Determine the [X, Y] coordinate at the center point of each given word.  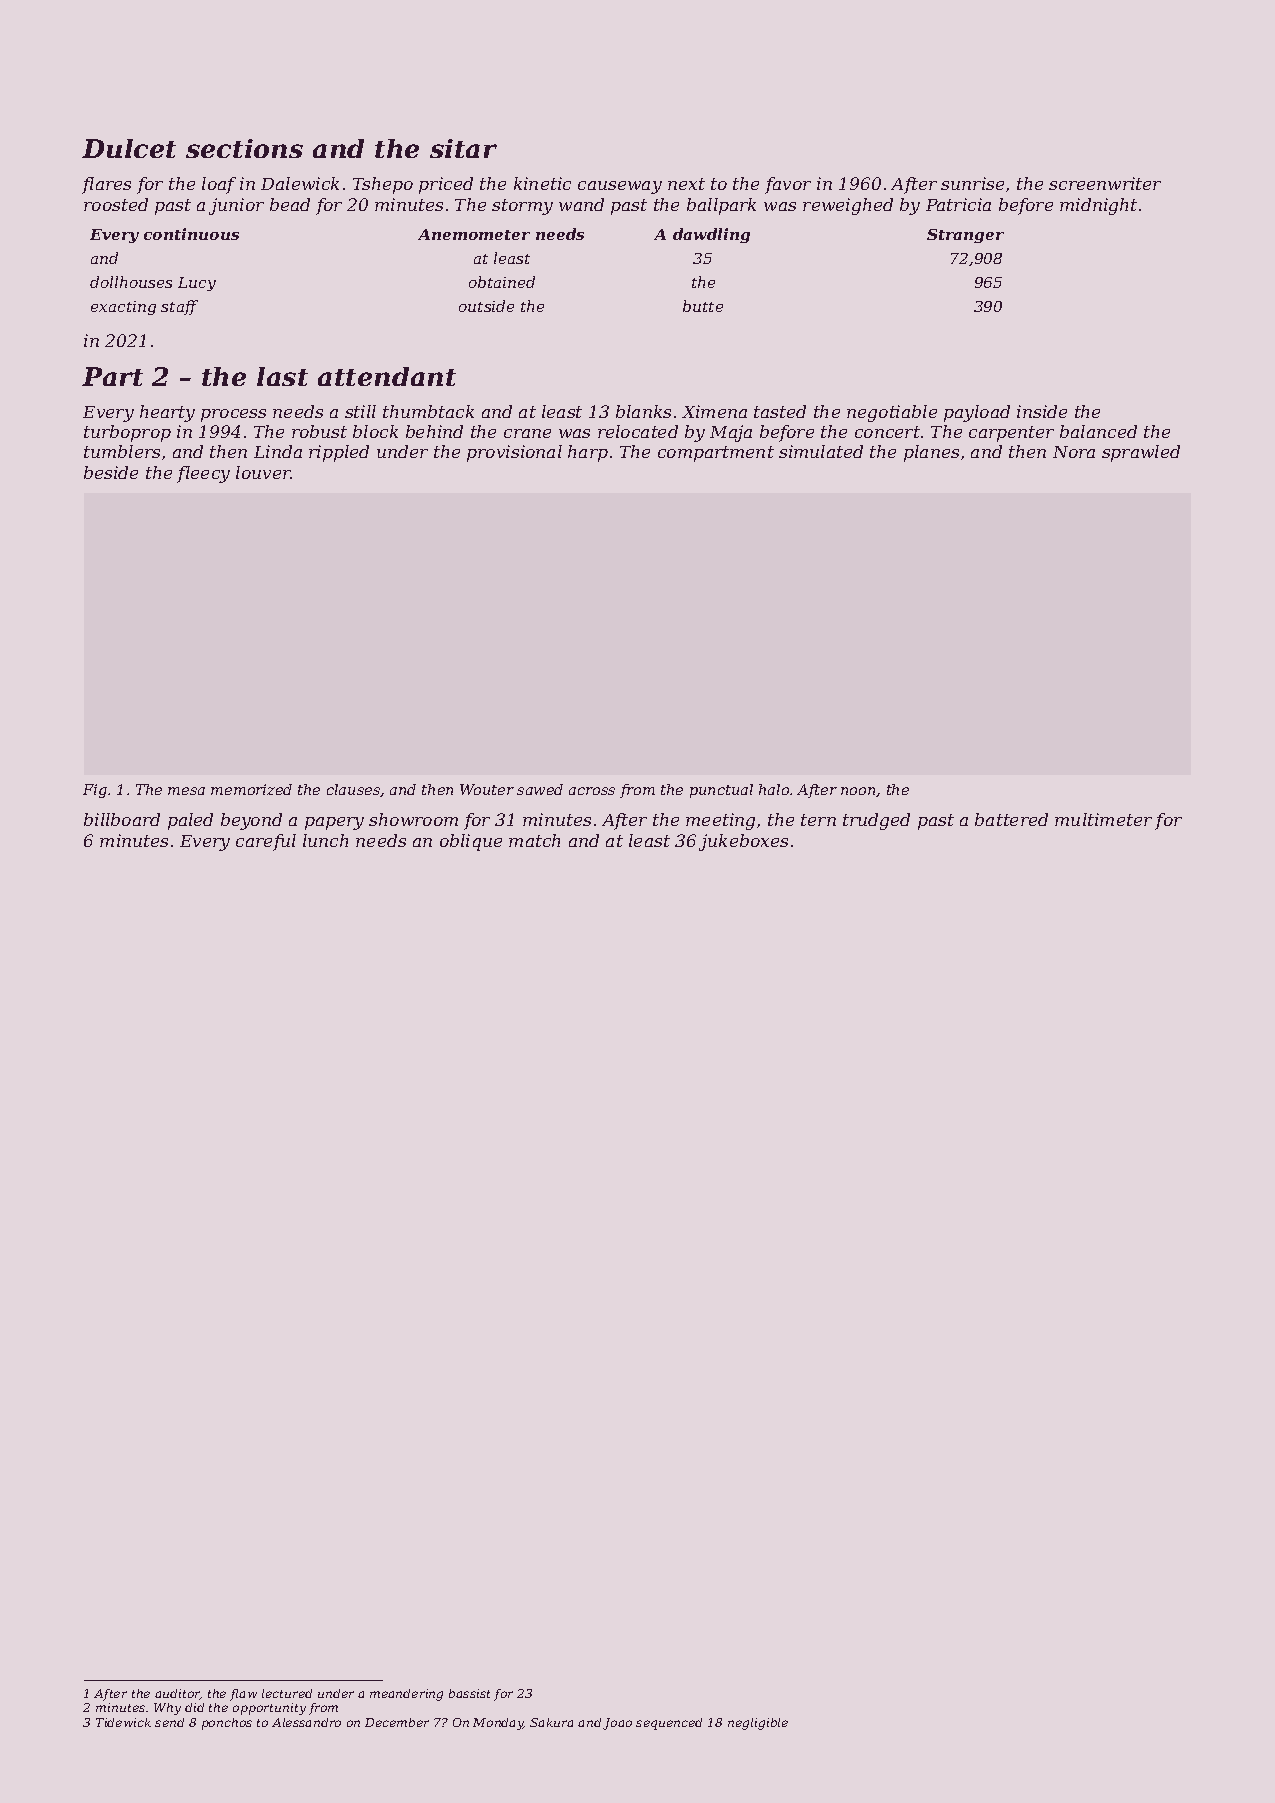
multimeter [1103, 819]
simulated [821, 451]
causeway [620, 187]
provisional [514, 453]
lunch [325, 840]
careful [266, 842]
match [534, 840]
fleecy [203, 474]
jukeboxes [743, 842]
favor [788, 185]
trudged [876, 821]
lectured [287, 1693]
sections [244, 148]
